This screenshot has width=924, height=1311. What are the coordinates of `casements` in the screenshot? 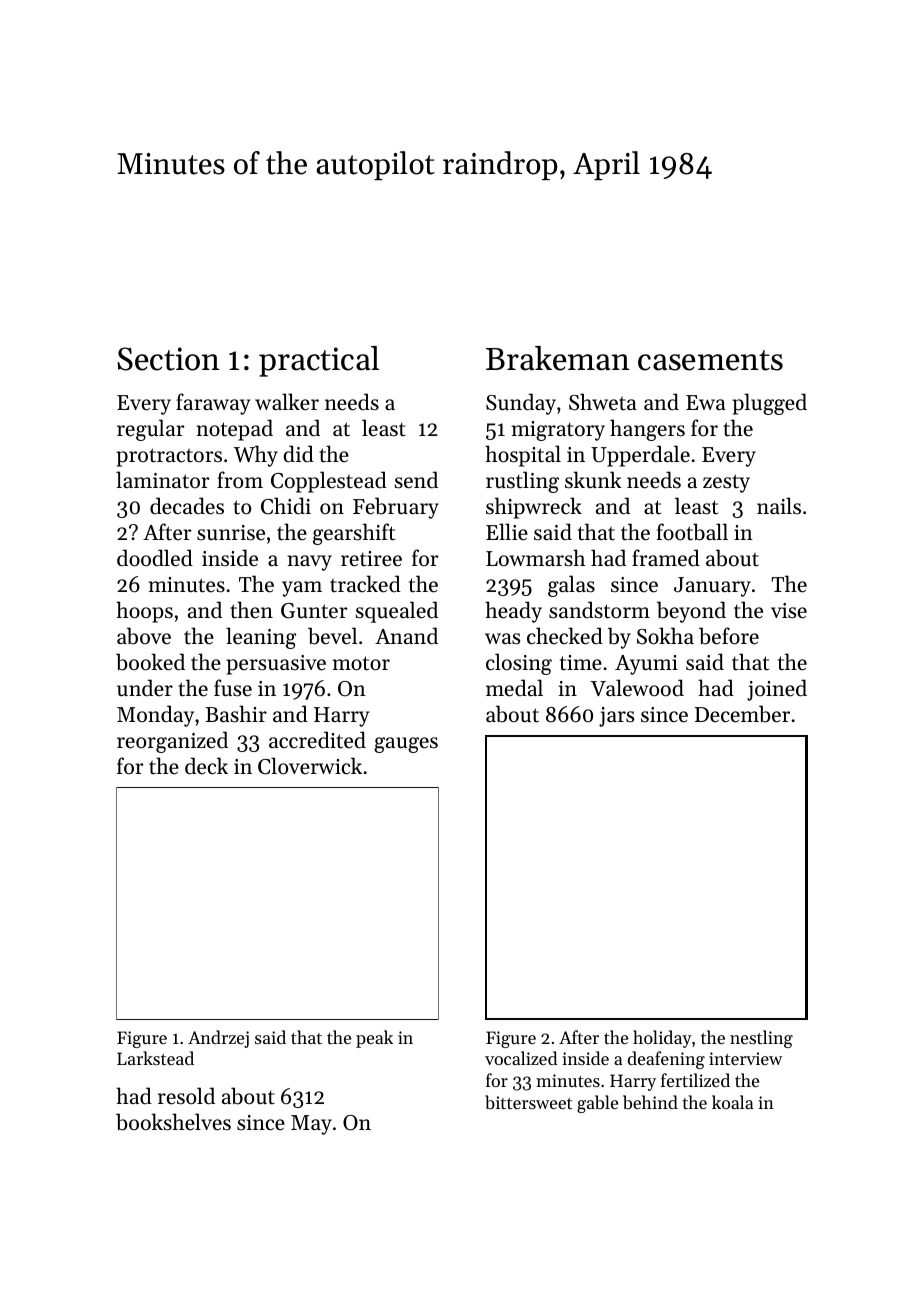 It's located at (710, 360).
